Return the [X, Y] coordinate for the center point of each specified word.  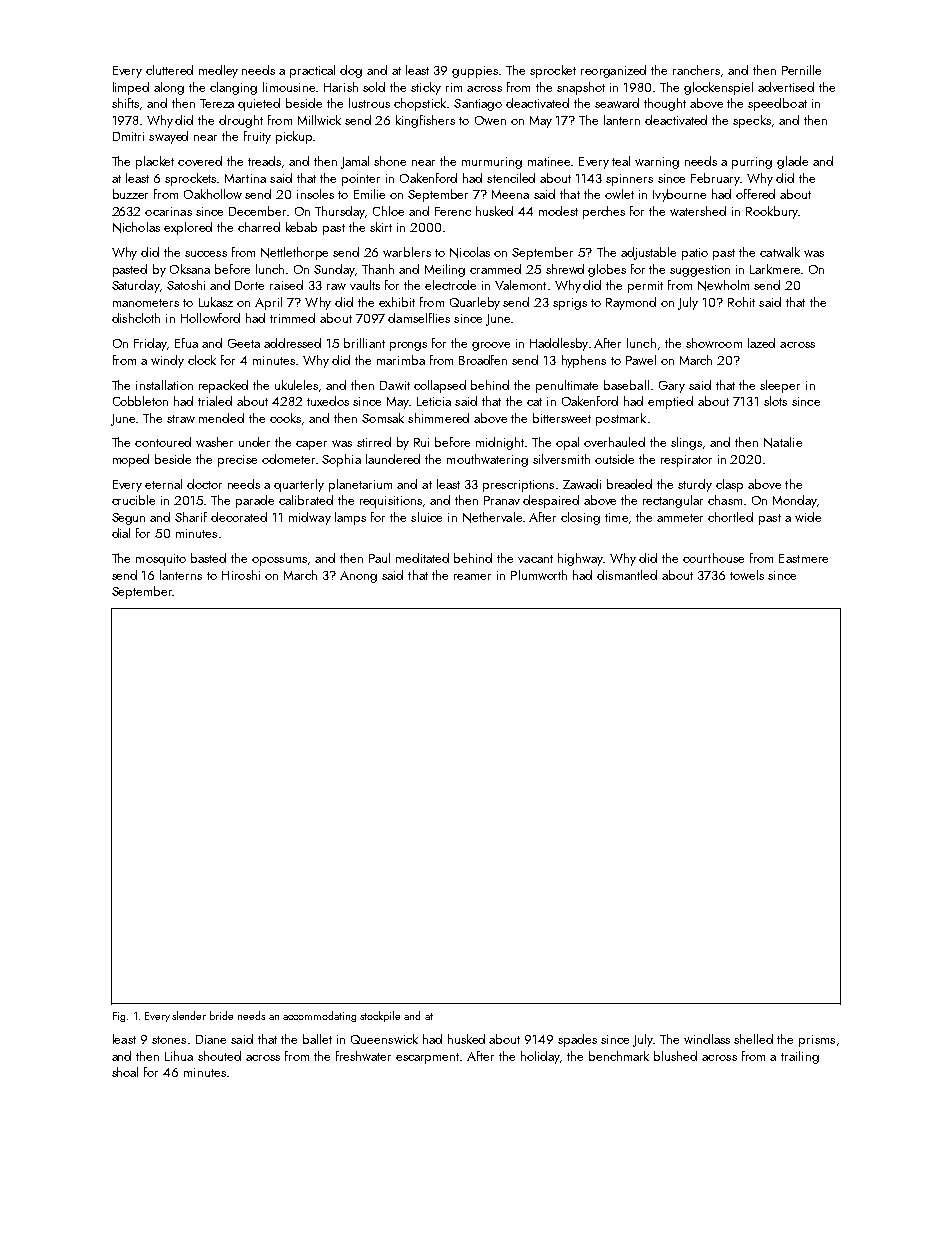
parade [255, 501]
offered [755, 194]
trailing [800, 1057]
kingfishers [425, 121]
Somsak [383, 418]
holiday [540, 1057]
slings [686, 443]
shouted [219, 1056]
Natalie [783, 442]
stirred [374, 442]
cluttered [169, 70]
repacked [223, 386]
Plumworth [539, 575]
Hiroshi [241, 575]
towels [747, 575]
